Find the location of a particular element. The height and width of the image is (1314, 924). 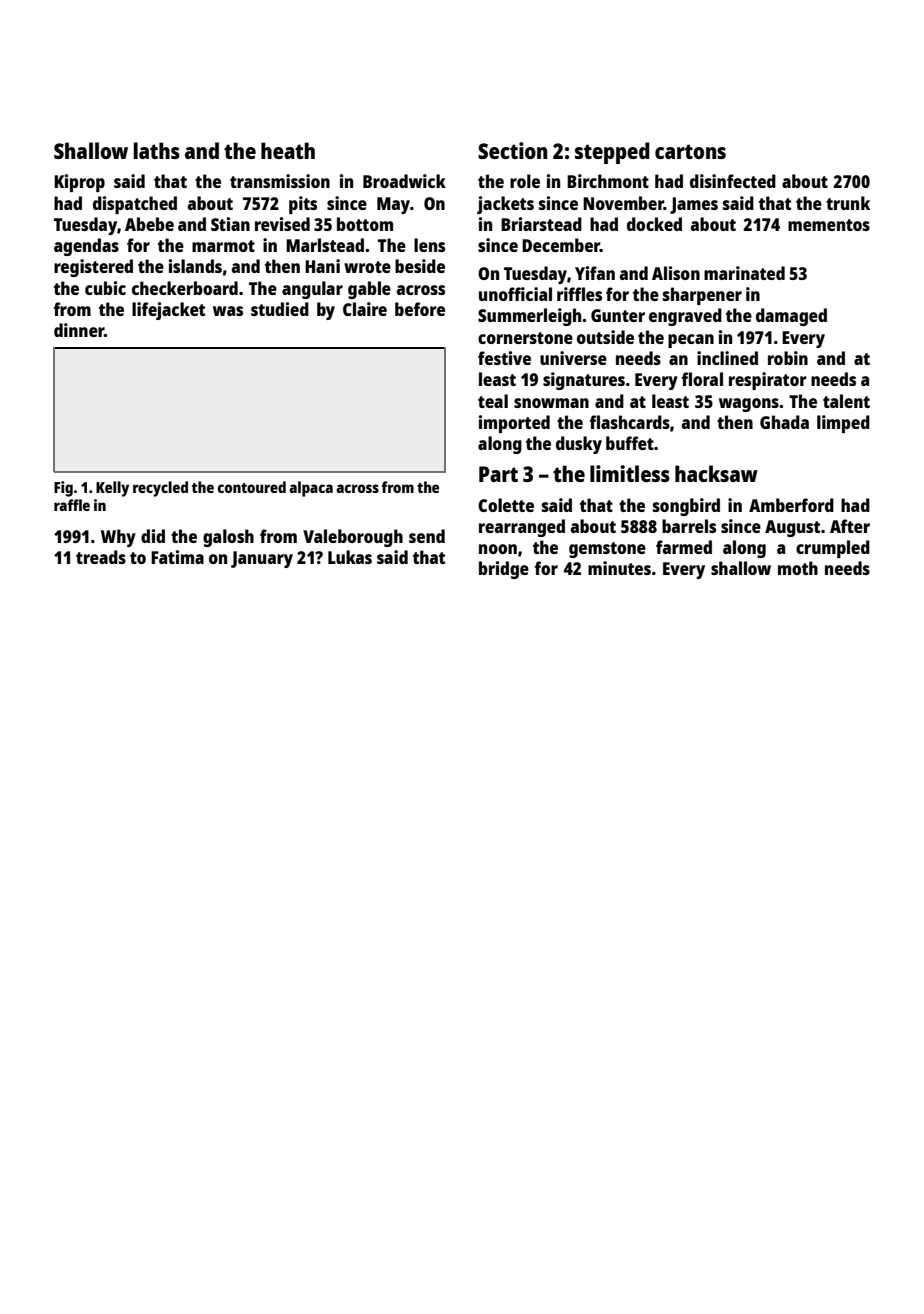

moth is located at coordinates (798, 568).
